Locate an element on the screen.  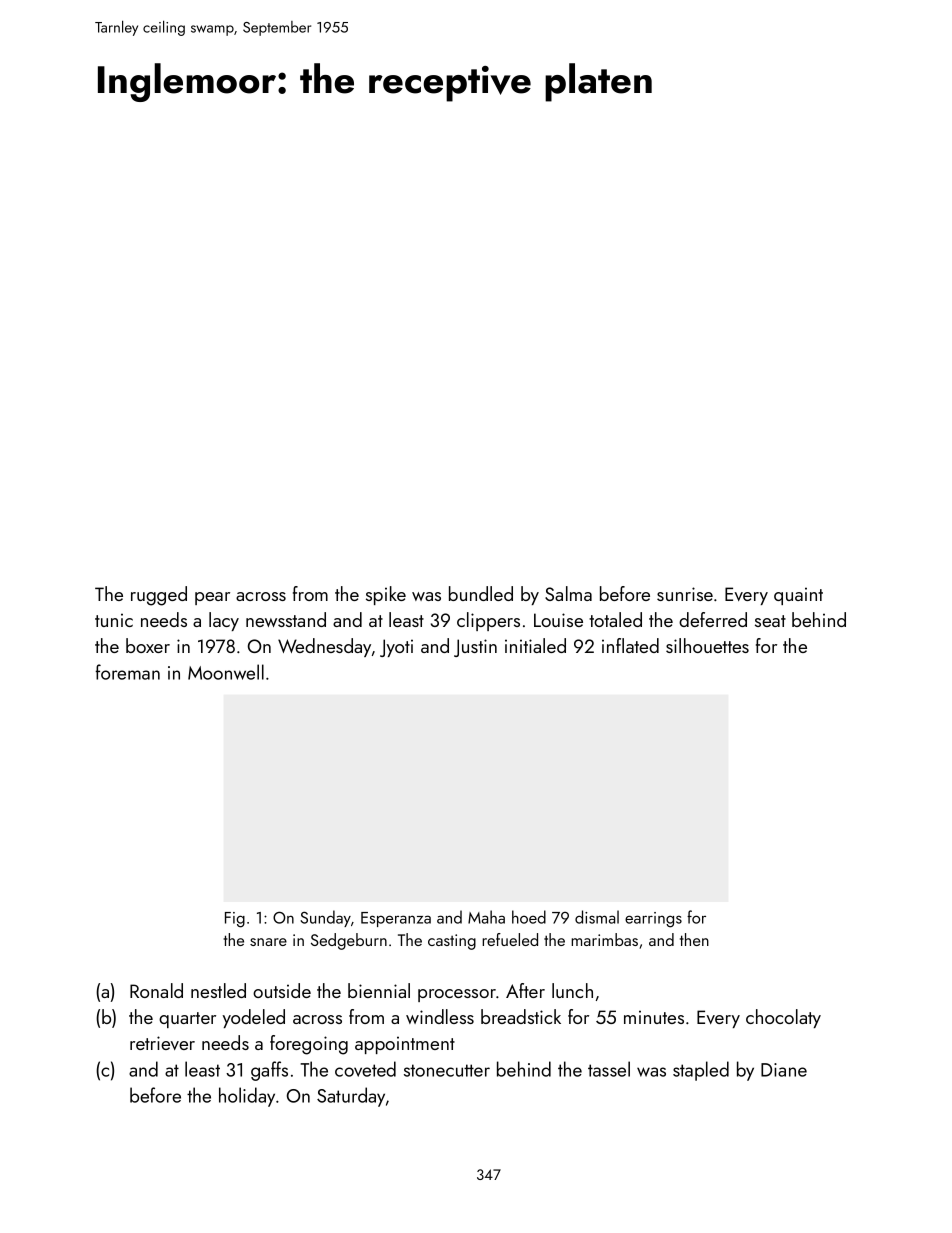
Esperanza is located at coordinates (396, 919).
